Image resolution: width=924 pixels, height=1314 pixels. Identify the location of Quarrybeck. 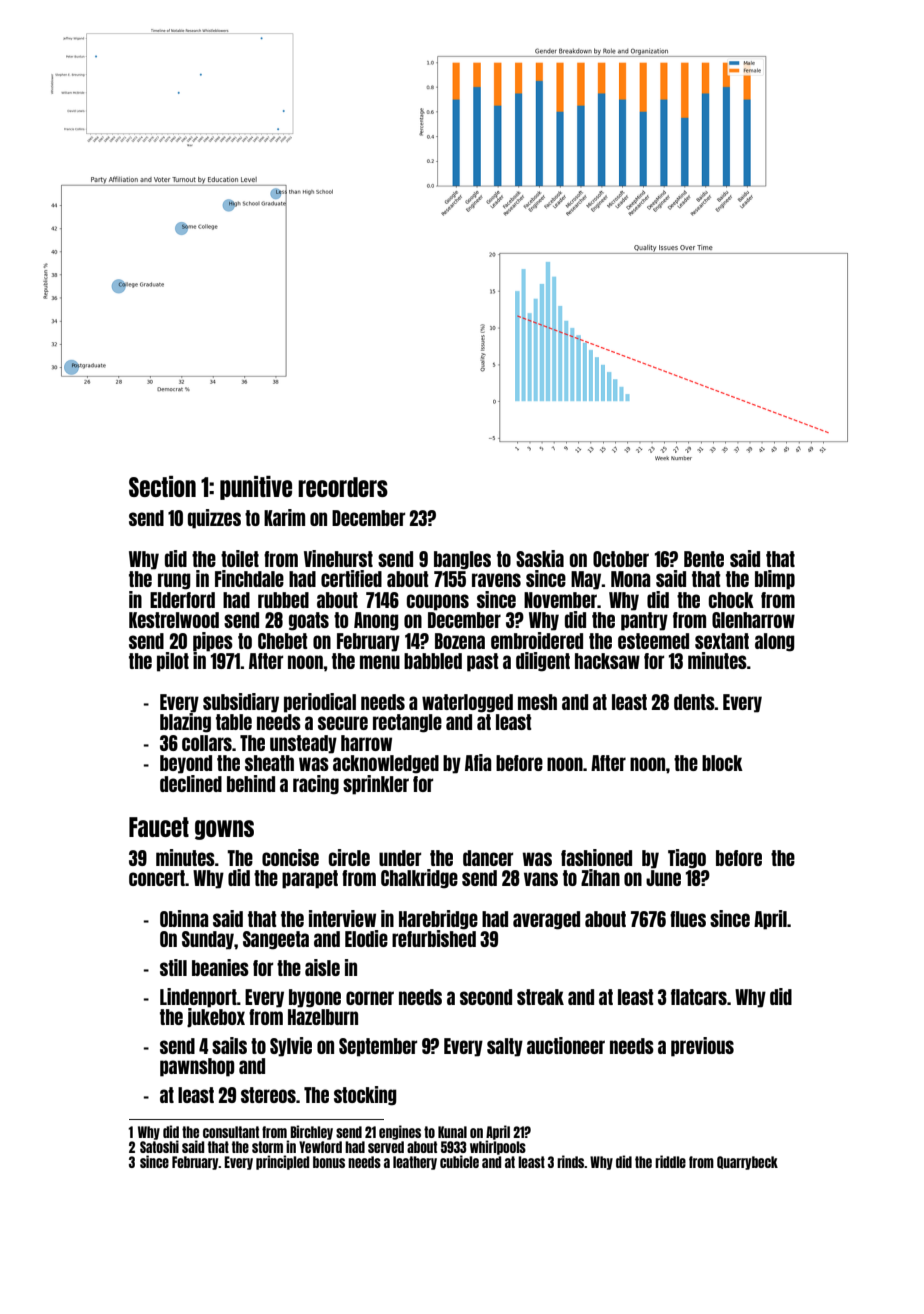
(747, 1163).
